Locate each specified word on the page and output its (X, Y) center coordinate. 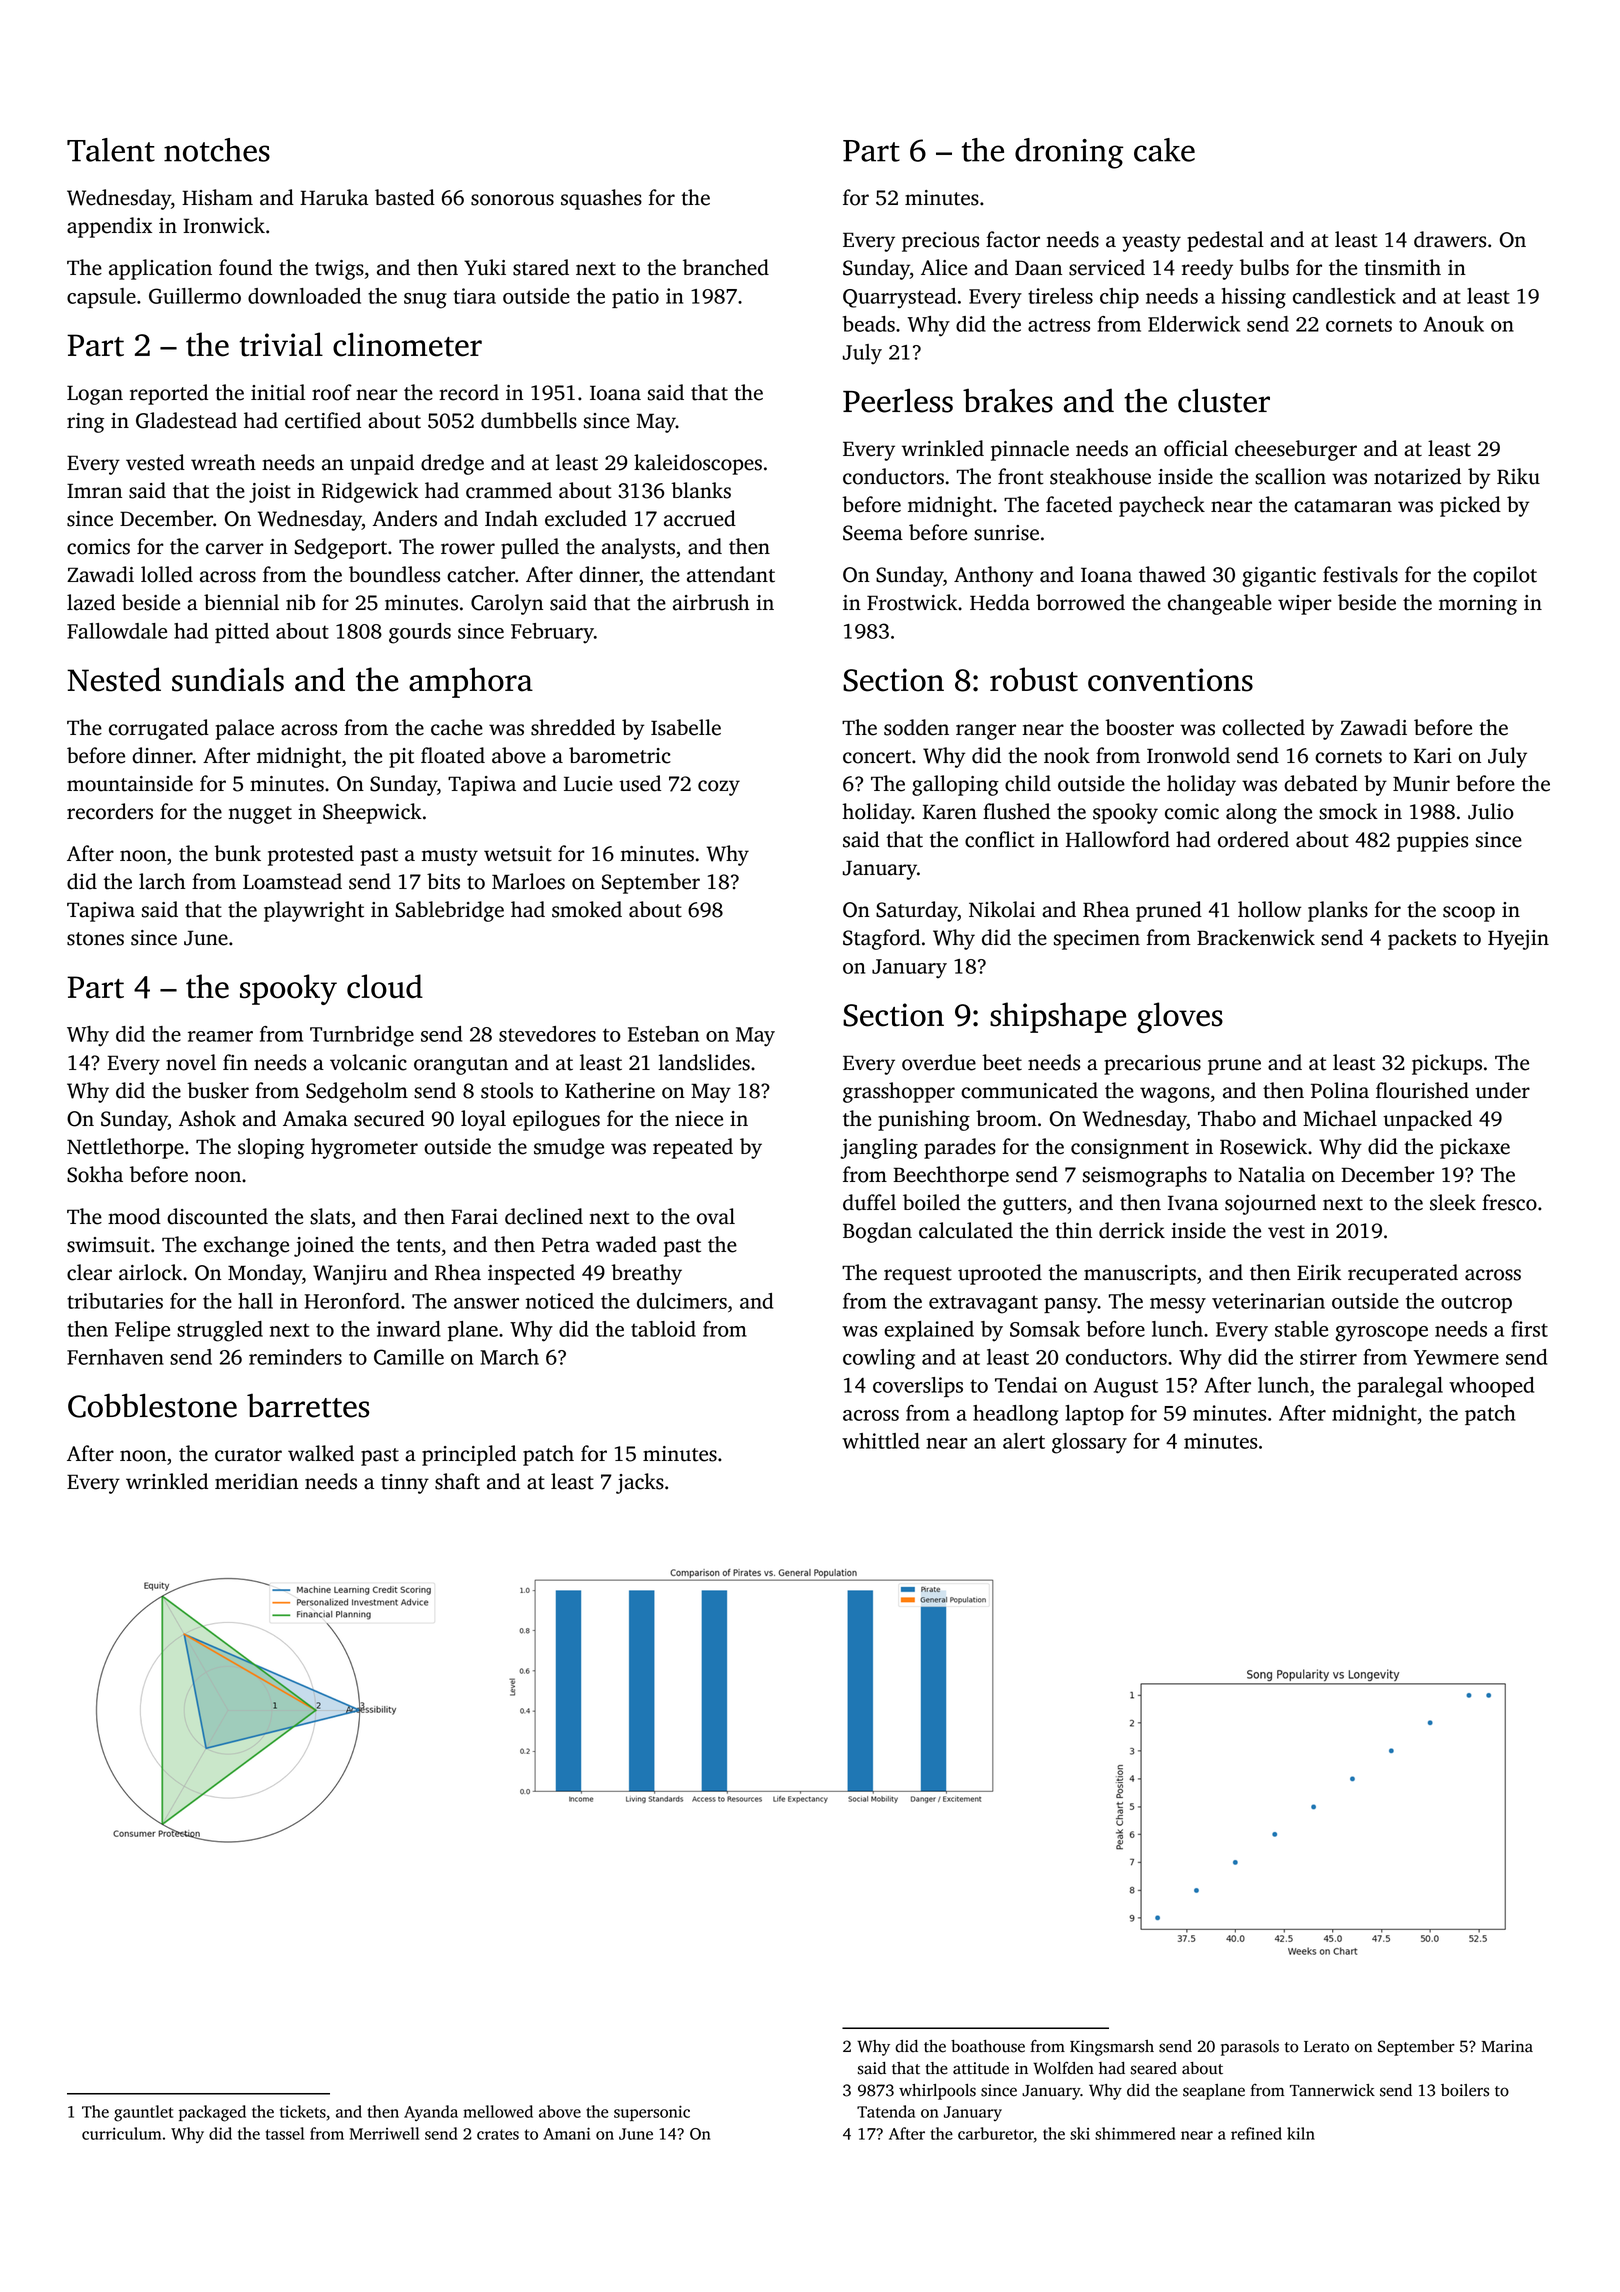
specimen (1097, 940)
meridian (256, 1481)
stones (95, 939)
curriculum (121, 2133)
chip (1119, 298)
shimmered (1135, 2133)
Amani (566, 2133)
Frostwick (912, 602)
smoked (587, 909)
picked (1470, 506)
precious (940, 242)
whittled (881, 1441)
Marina (1507, 2046)
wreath (223, 462)
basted (405, 197)
